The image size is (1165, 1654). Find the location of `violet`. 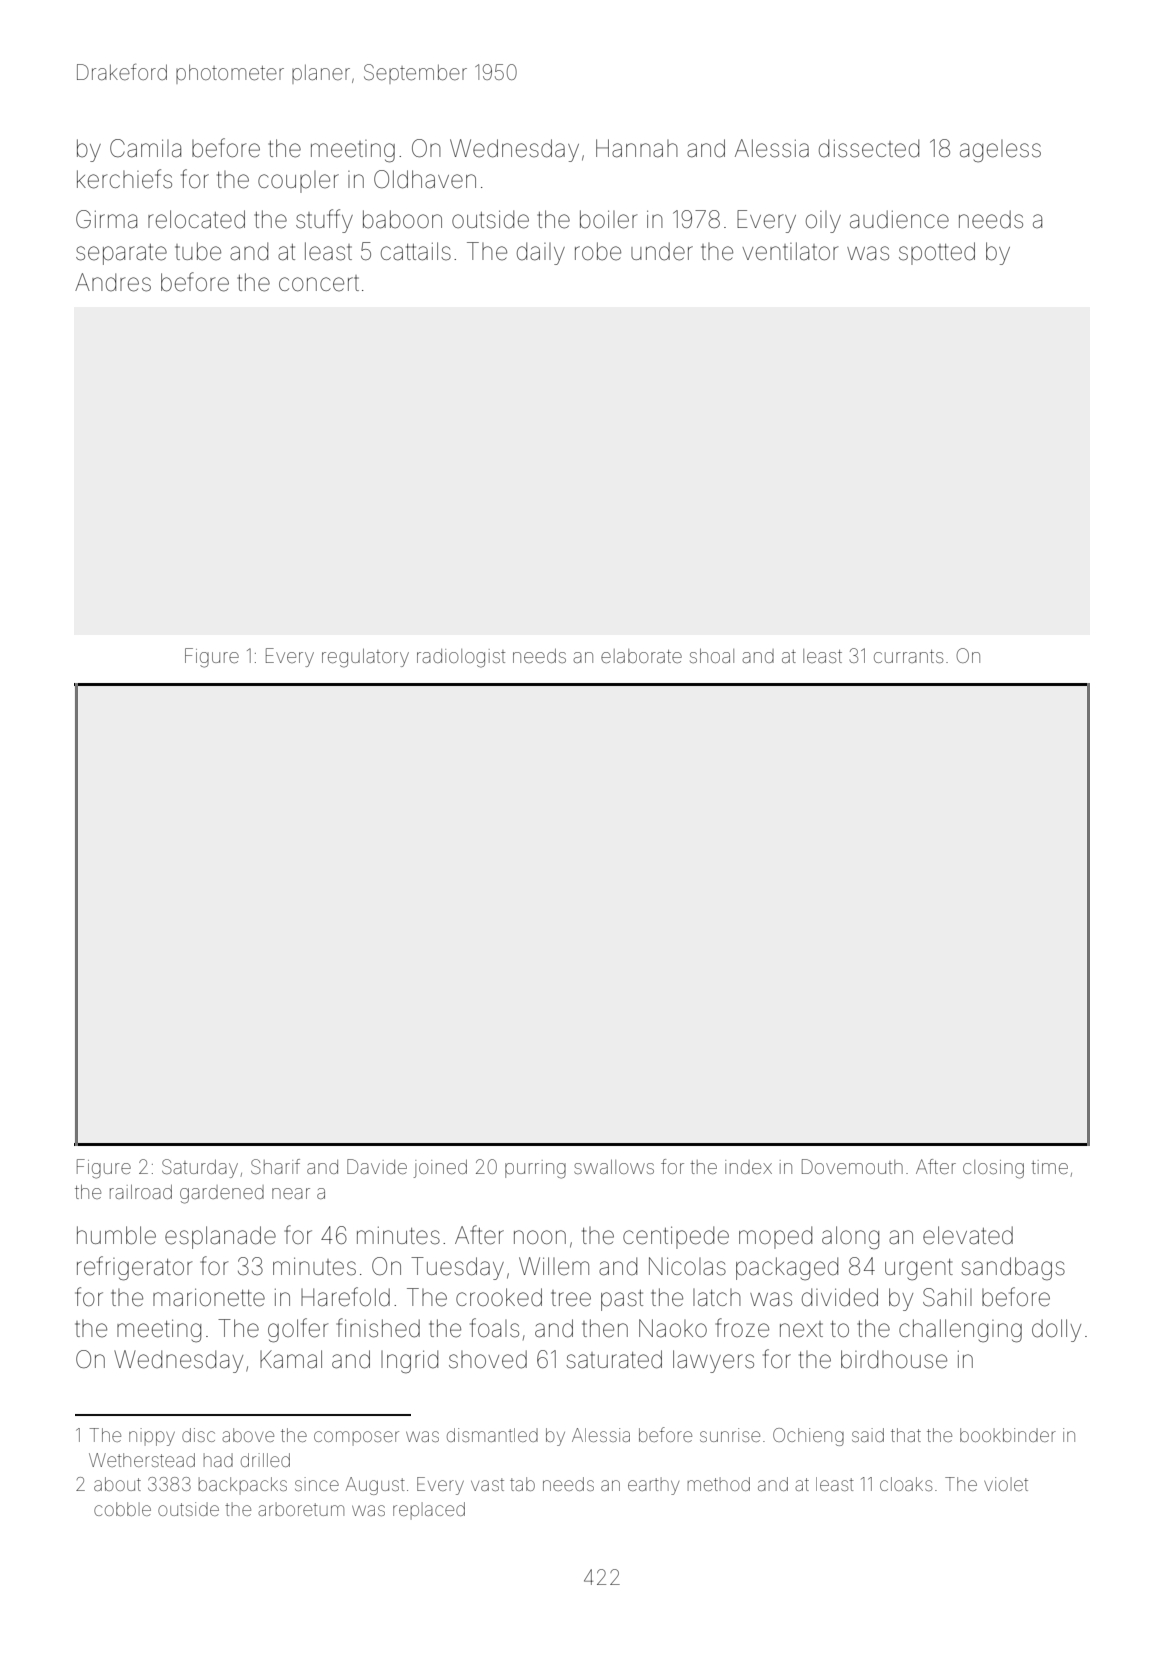

violet is located at coordinates (1006, 1484).
